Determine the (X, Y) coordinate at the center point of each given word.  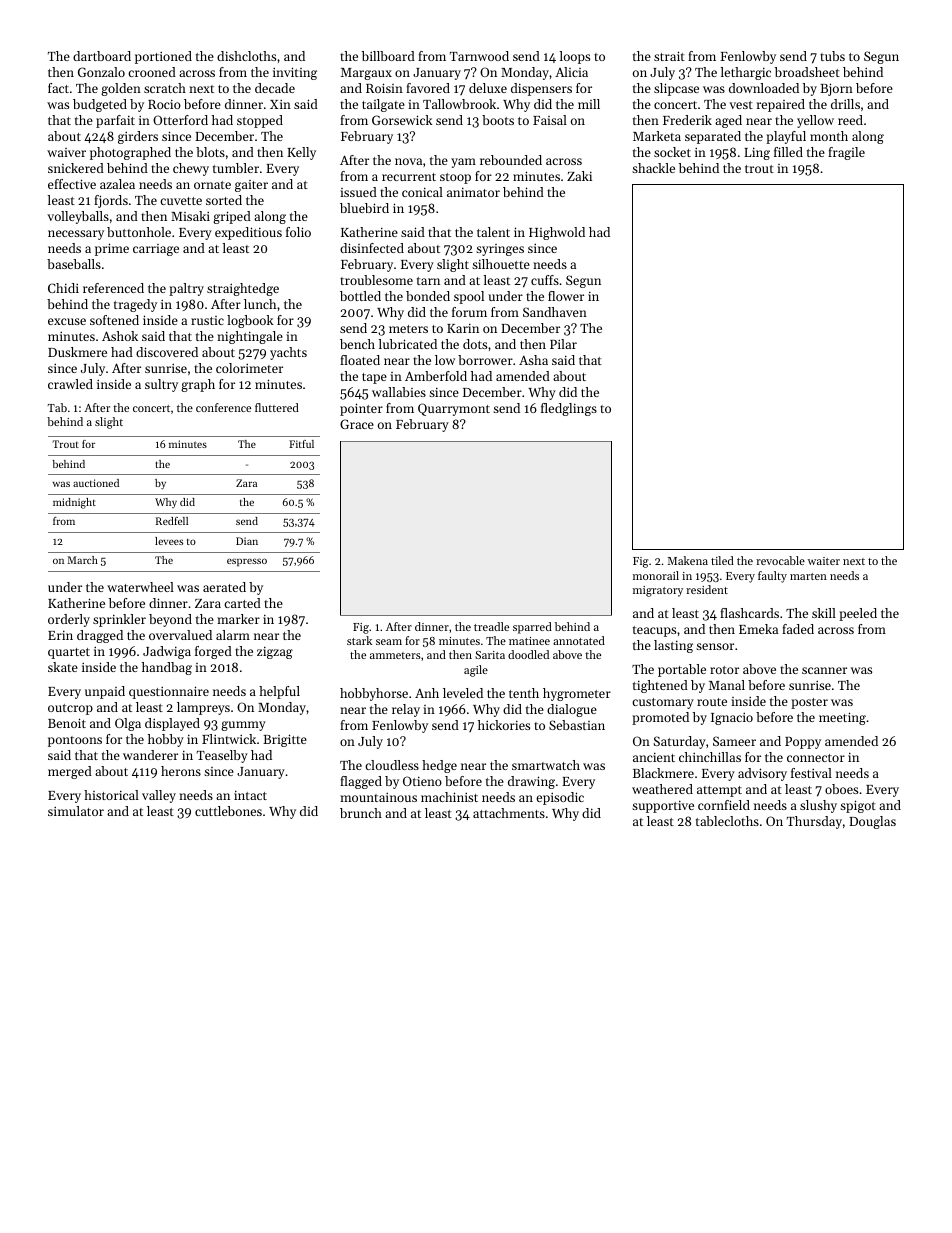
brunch (361, 813)
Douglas (872, 822)
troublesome (376, 280)
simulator (76, 811)
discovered (167, 352)
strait (669, 56)
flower (566, 296)
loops (575, 57)
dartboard (102, 56)
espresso (247, 562)
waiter (824, 561)
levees (169, 541)
